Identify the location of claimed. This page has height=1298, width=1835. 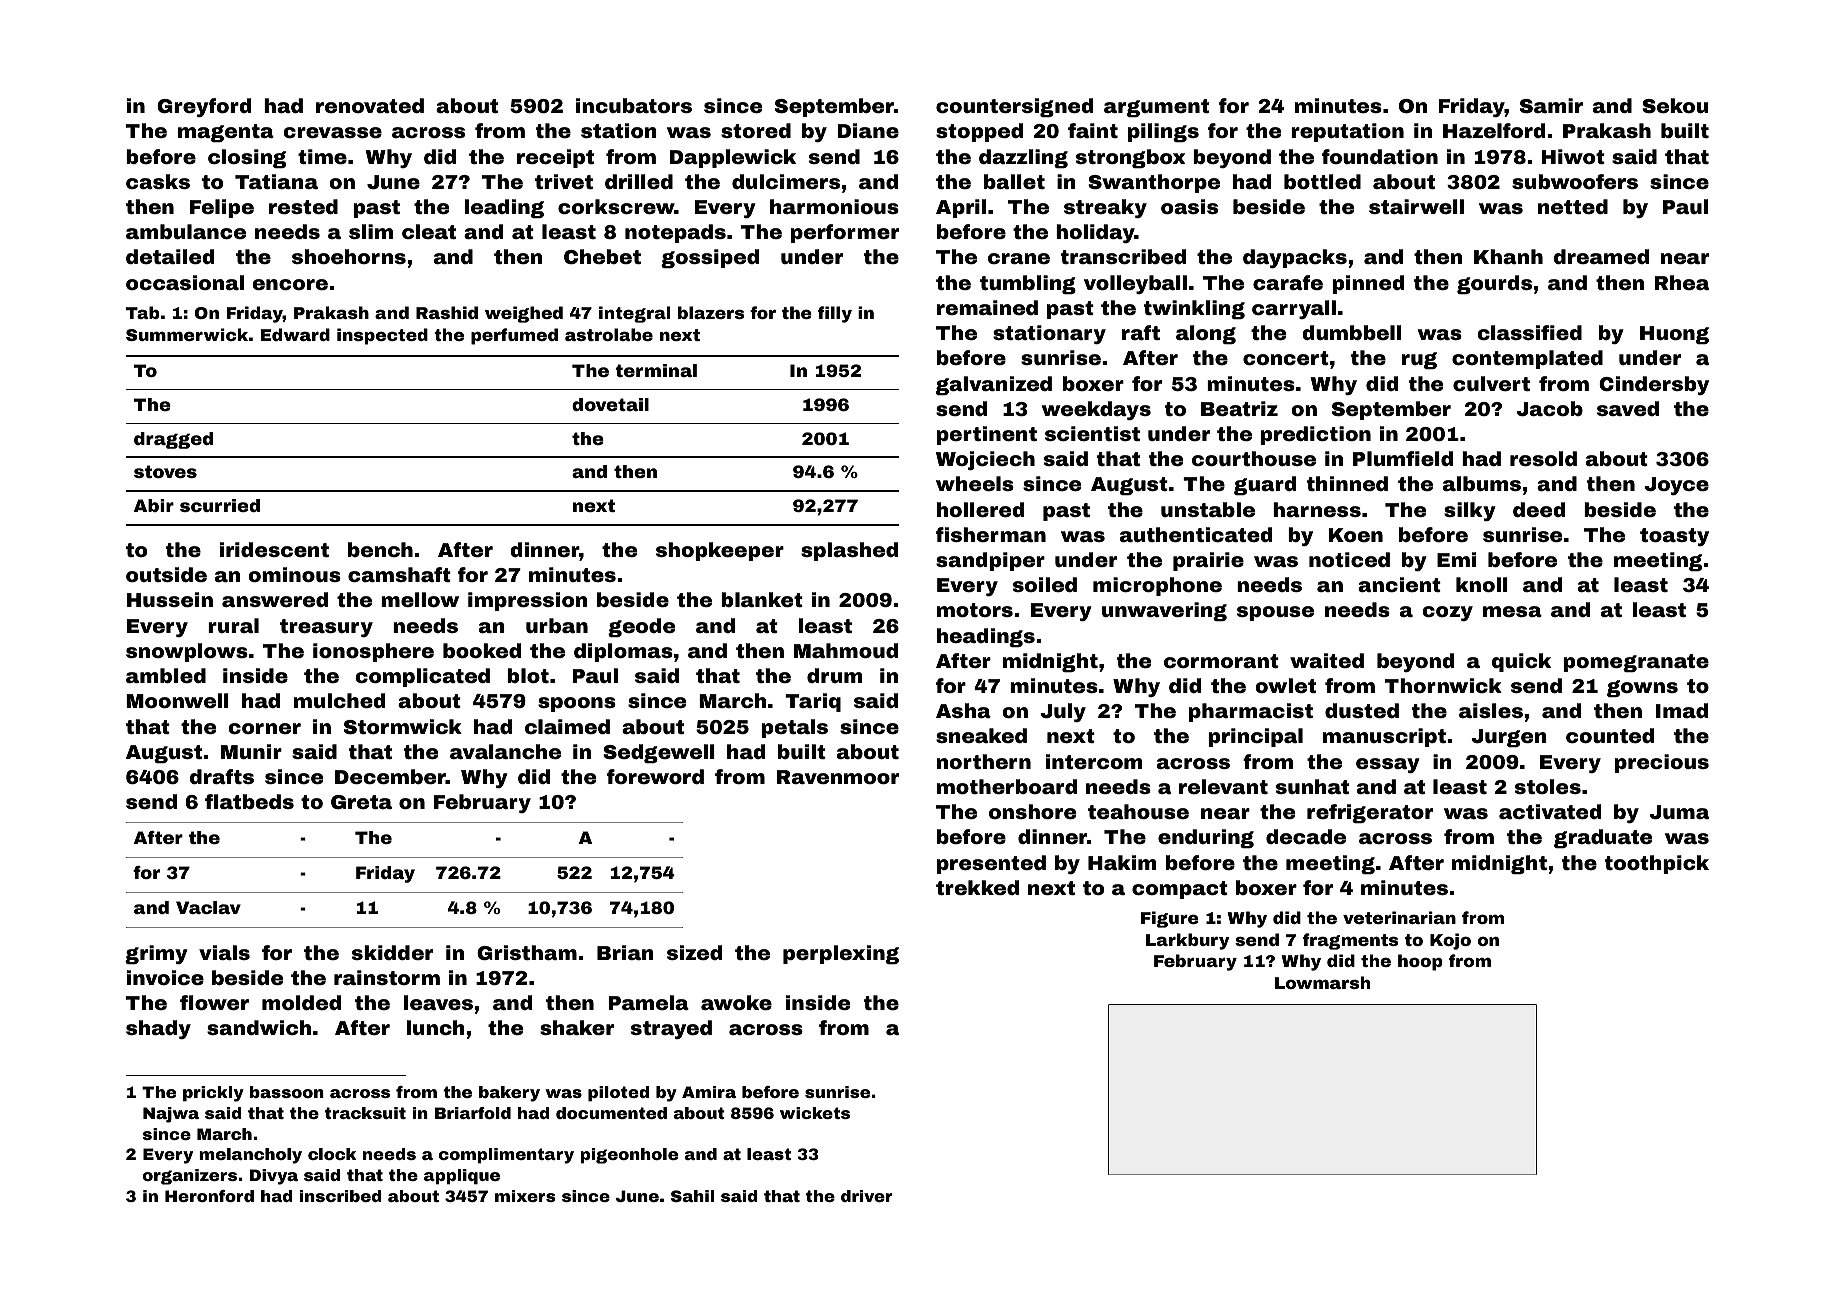
(567, 726).
